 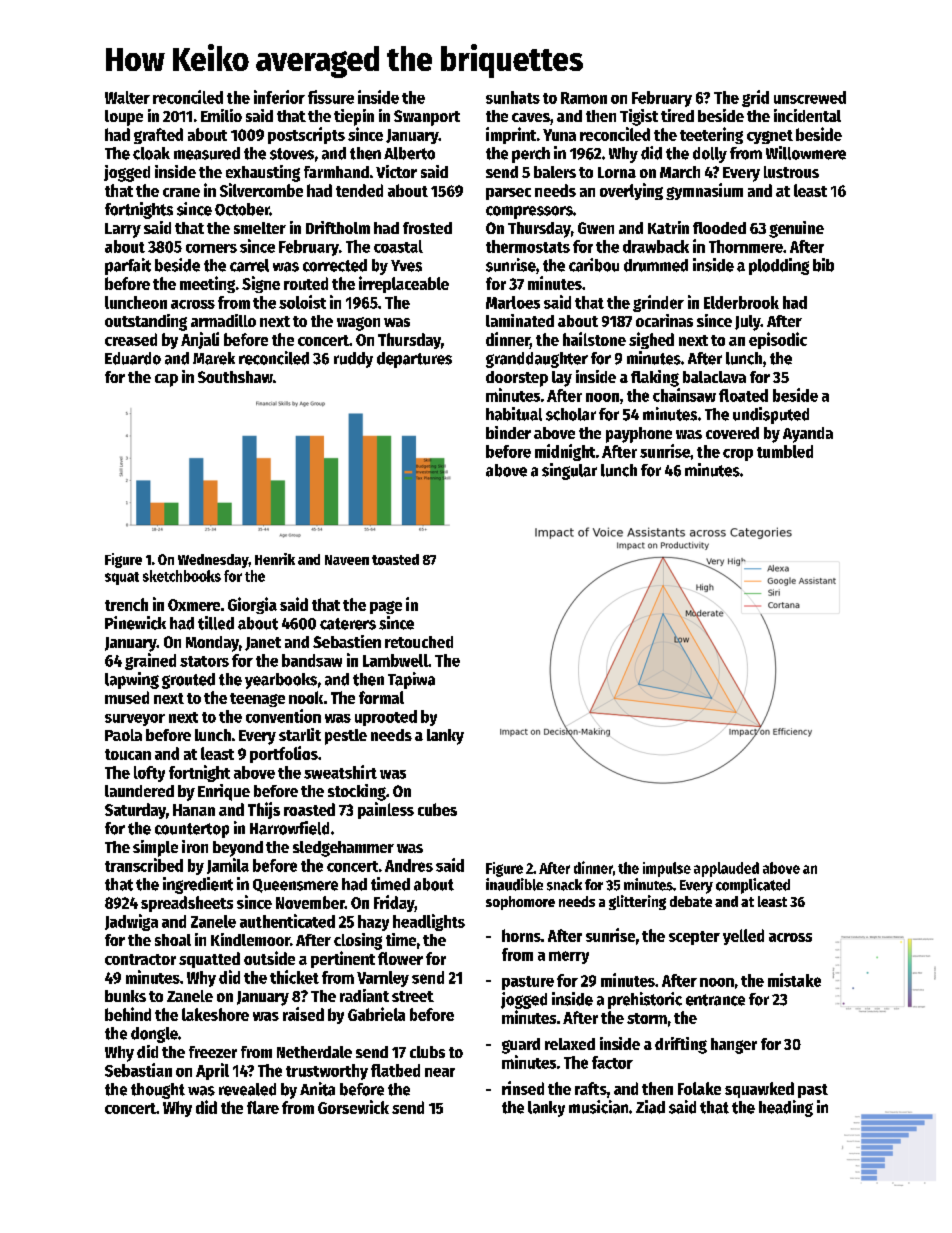 I want to click on Swanport, so click(x=427, y=118).
